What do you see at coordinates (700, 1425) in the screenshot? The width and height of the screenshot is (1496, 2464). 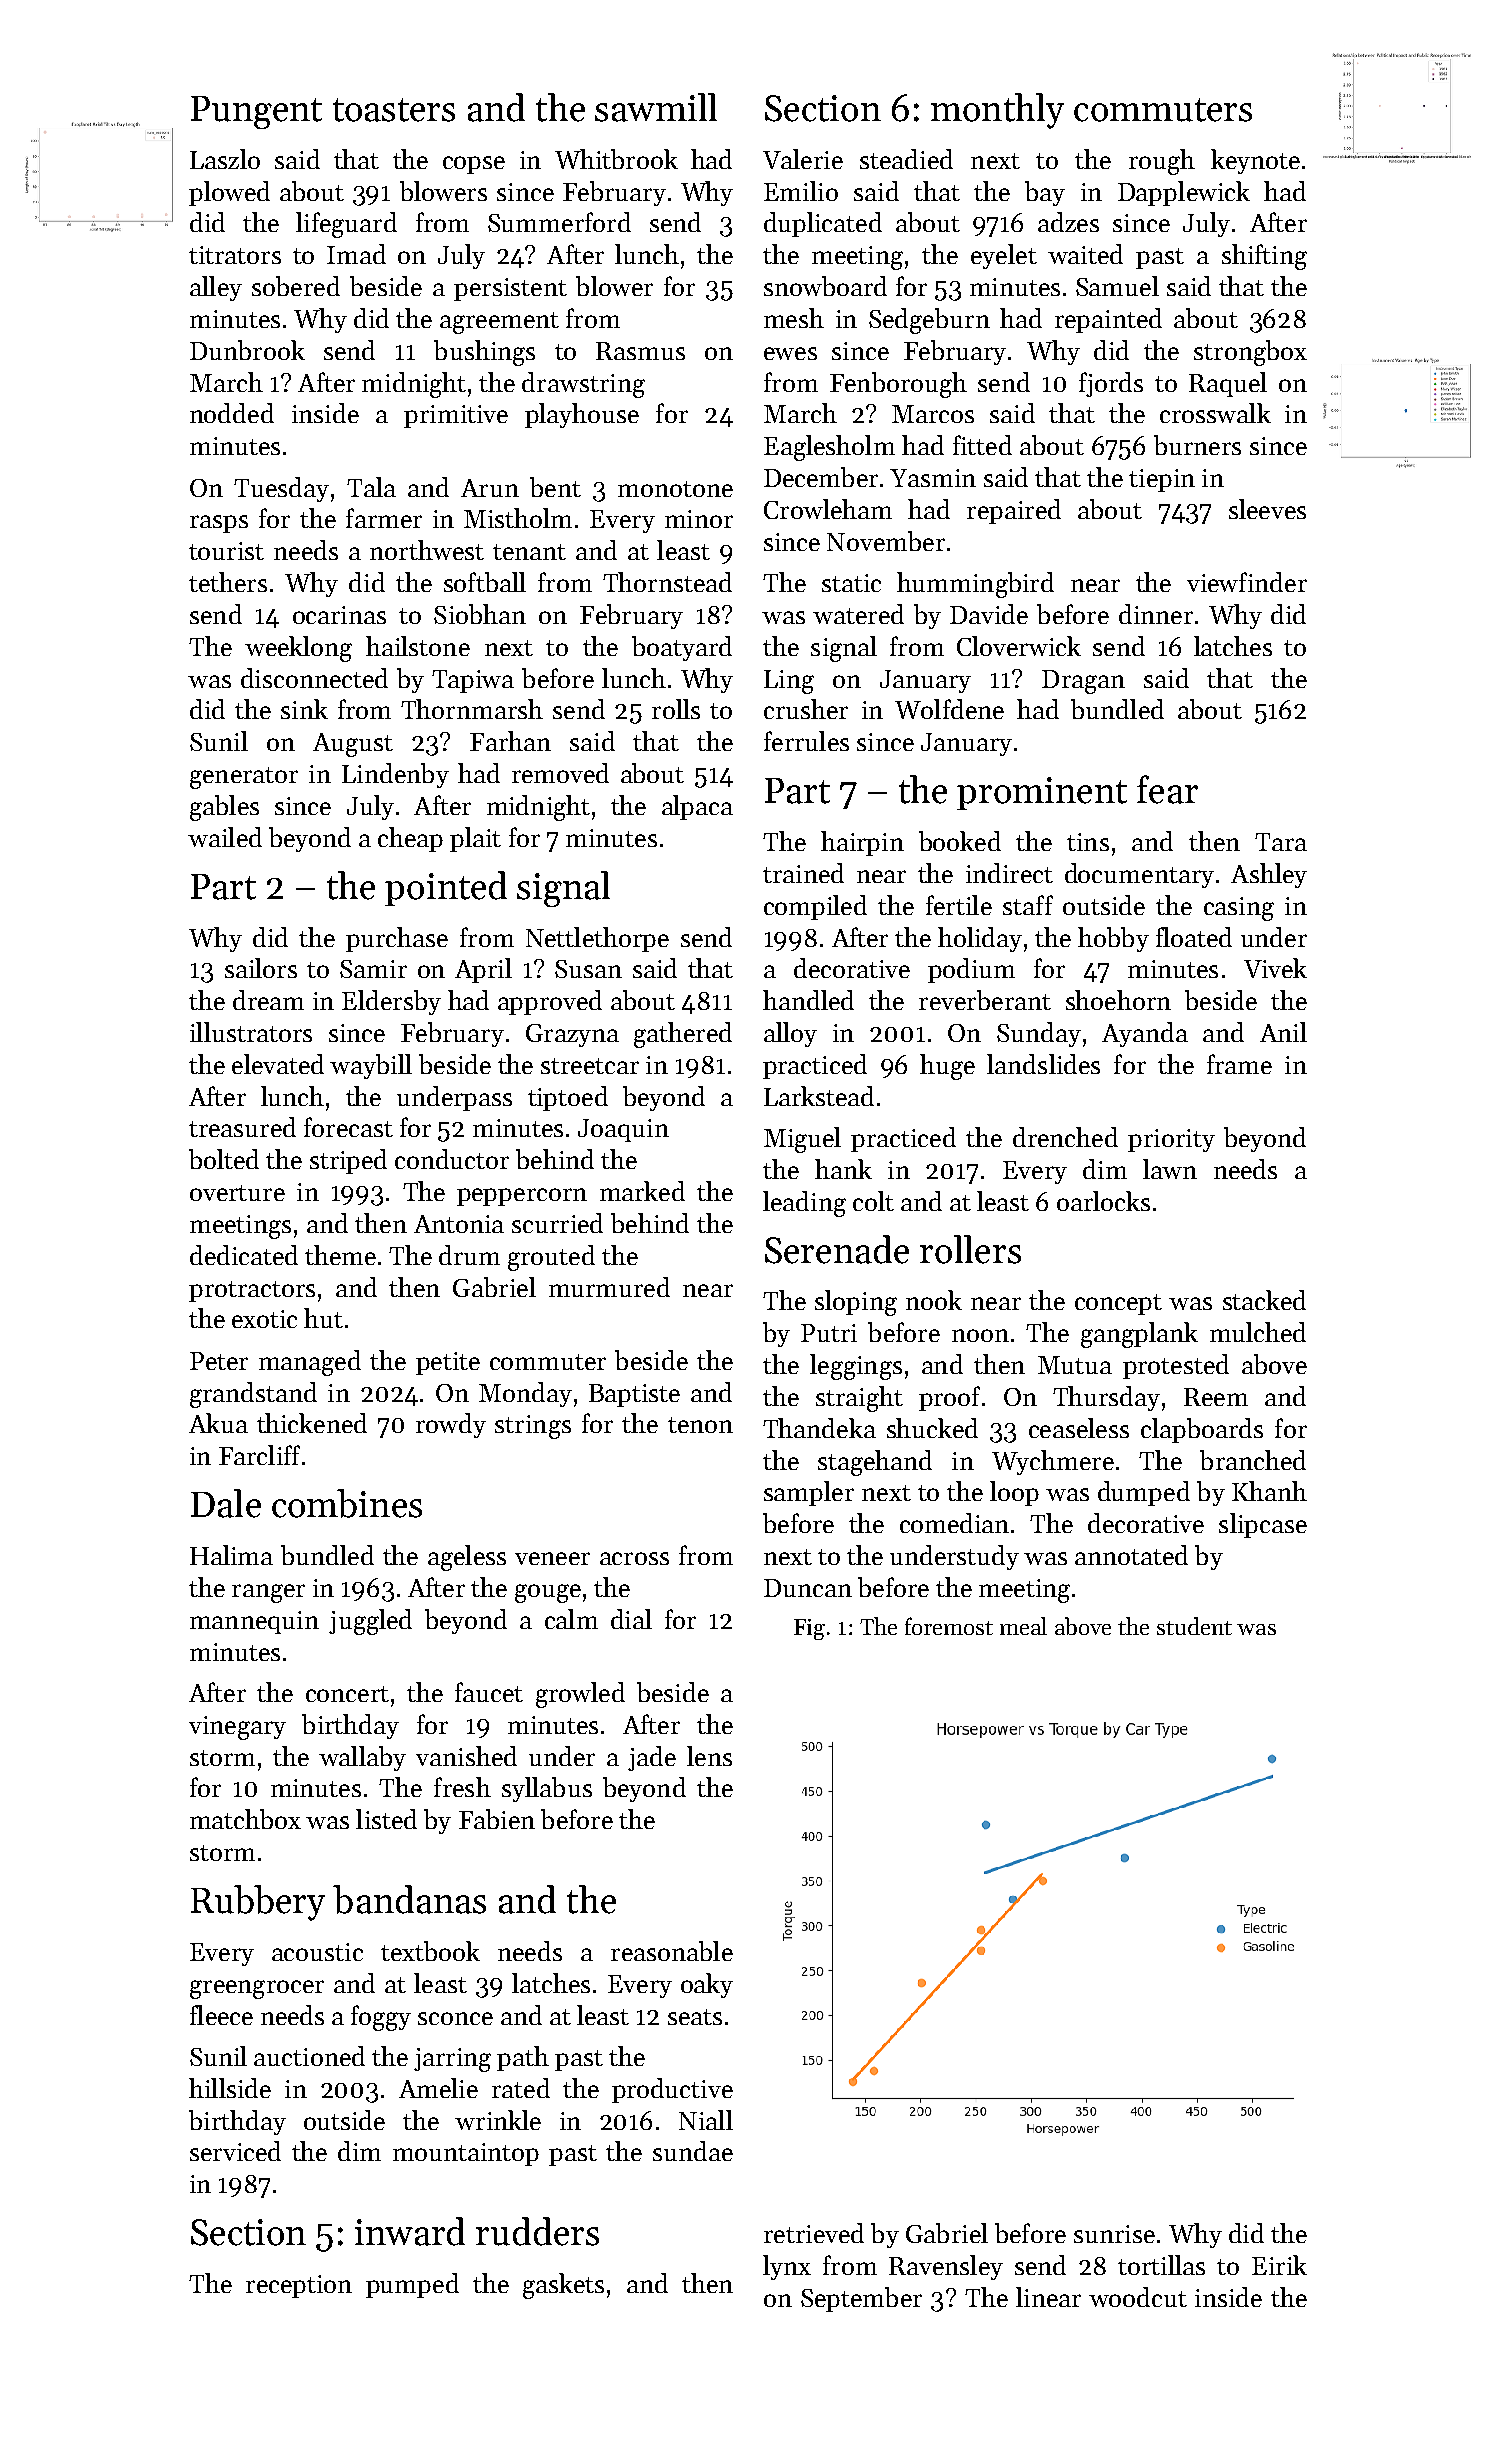 I see `tenon` at bounding box center [700, 1425].
